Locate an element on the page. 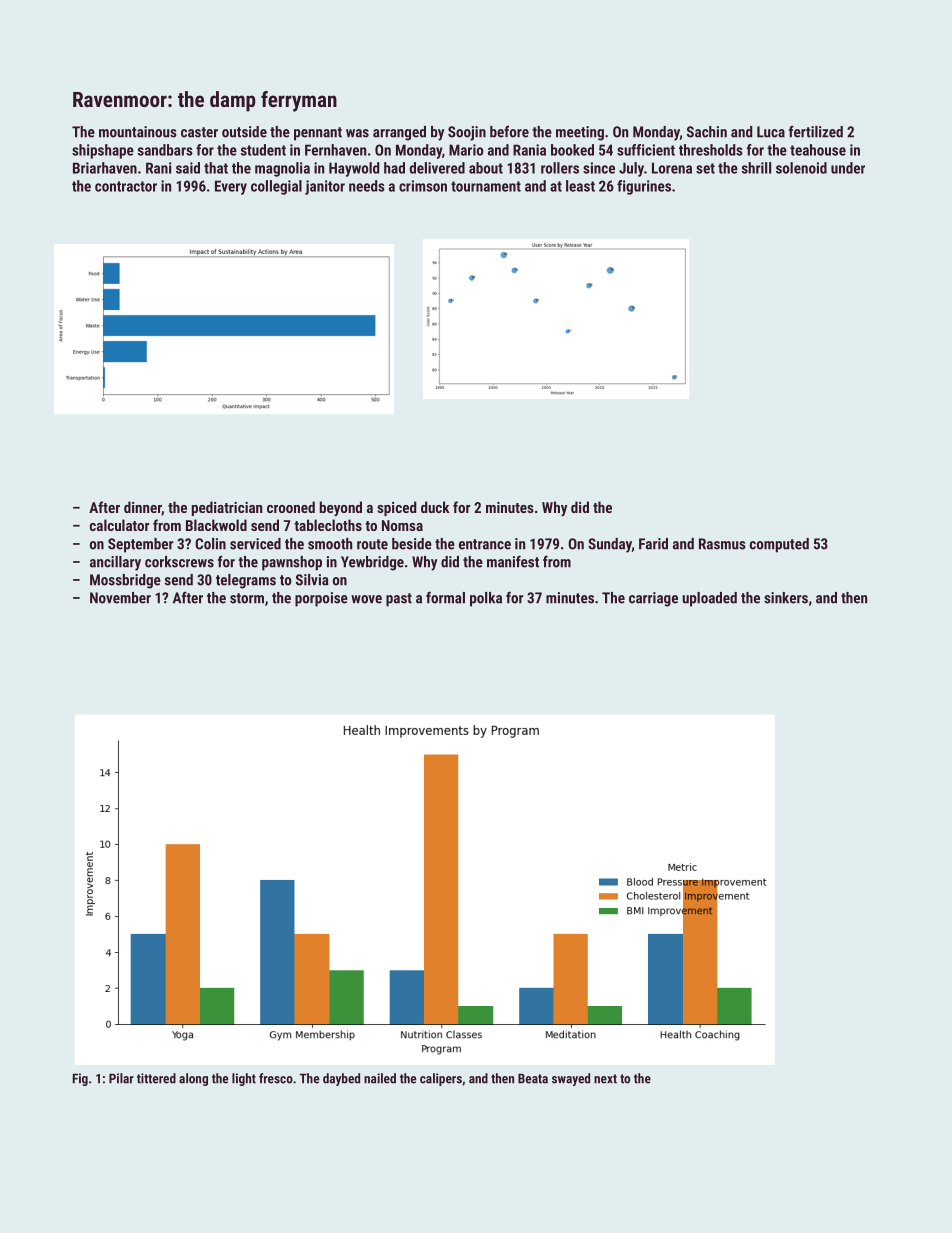 Image resolution: width=952 pixels, height=1233 pixels. before is located at coordinates (509, 132).
